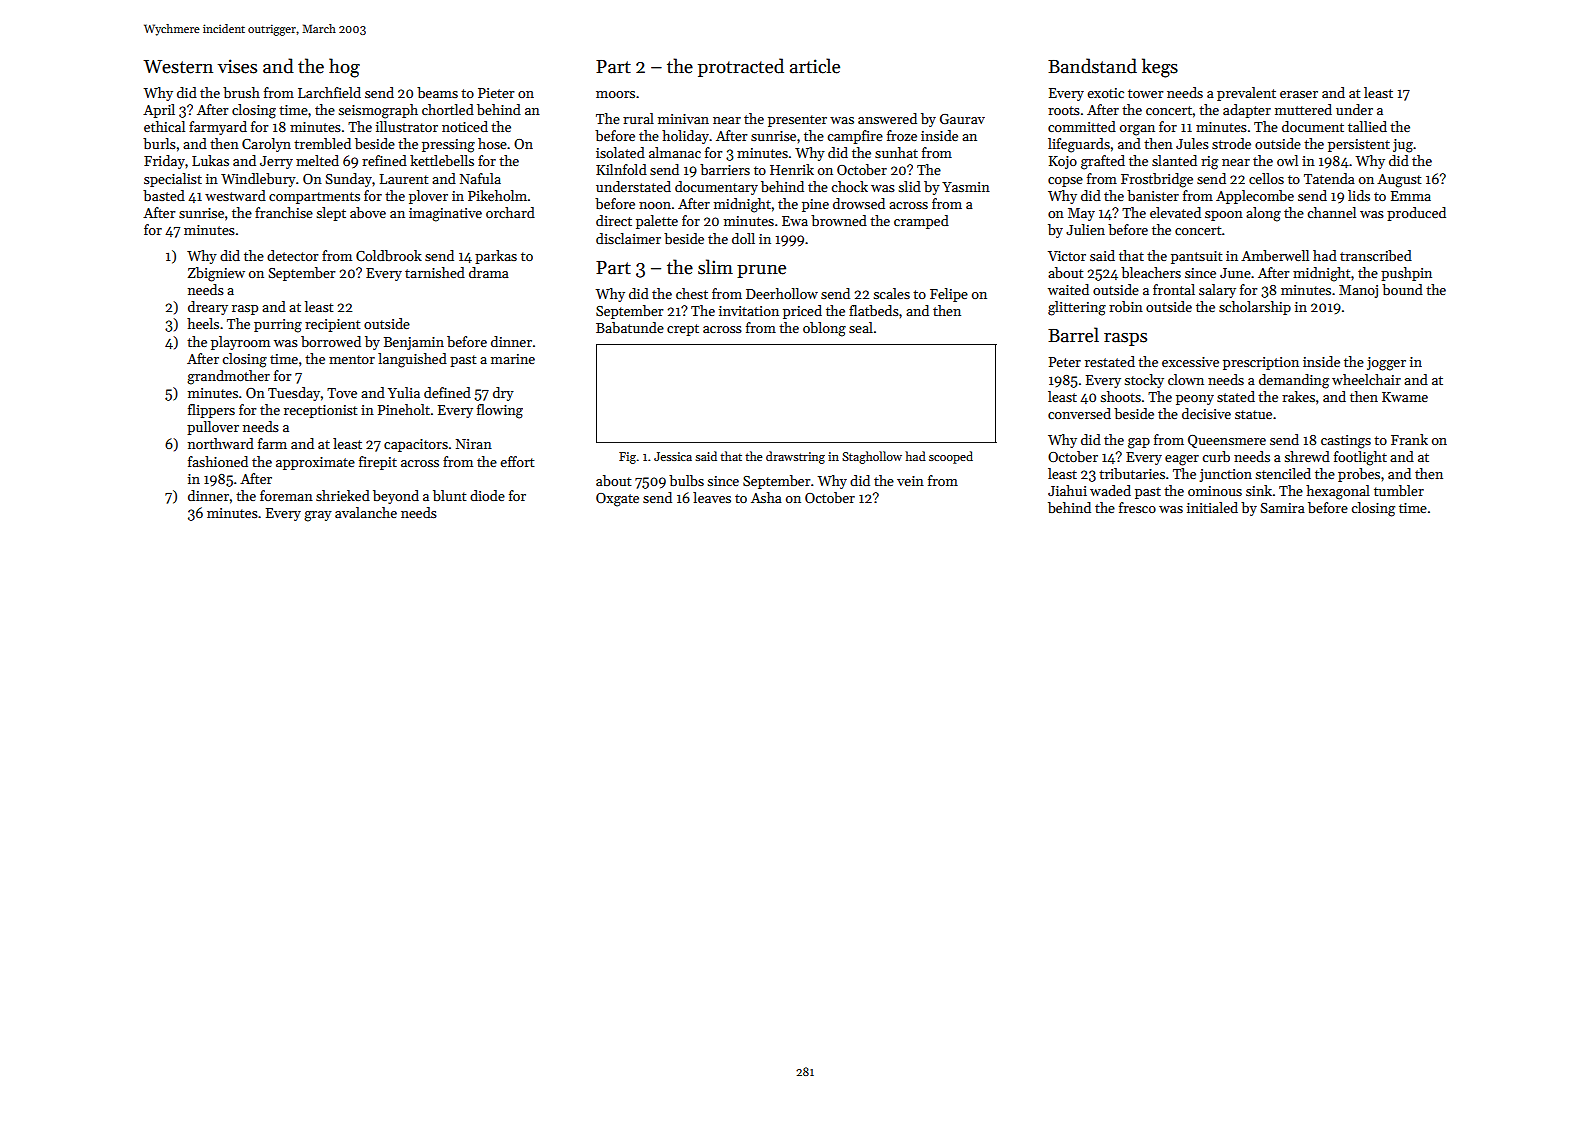 This image has width=1592, height=1125. Describe the element at coordinates (1137, 130) in the image. I see `organ` at that location.
